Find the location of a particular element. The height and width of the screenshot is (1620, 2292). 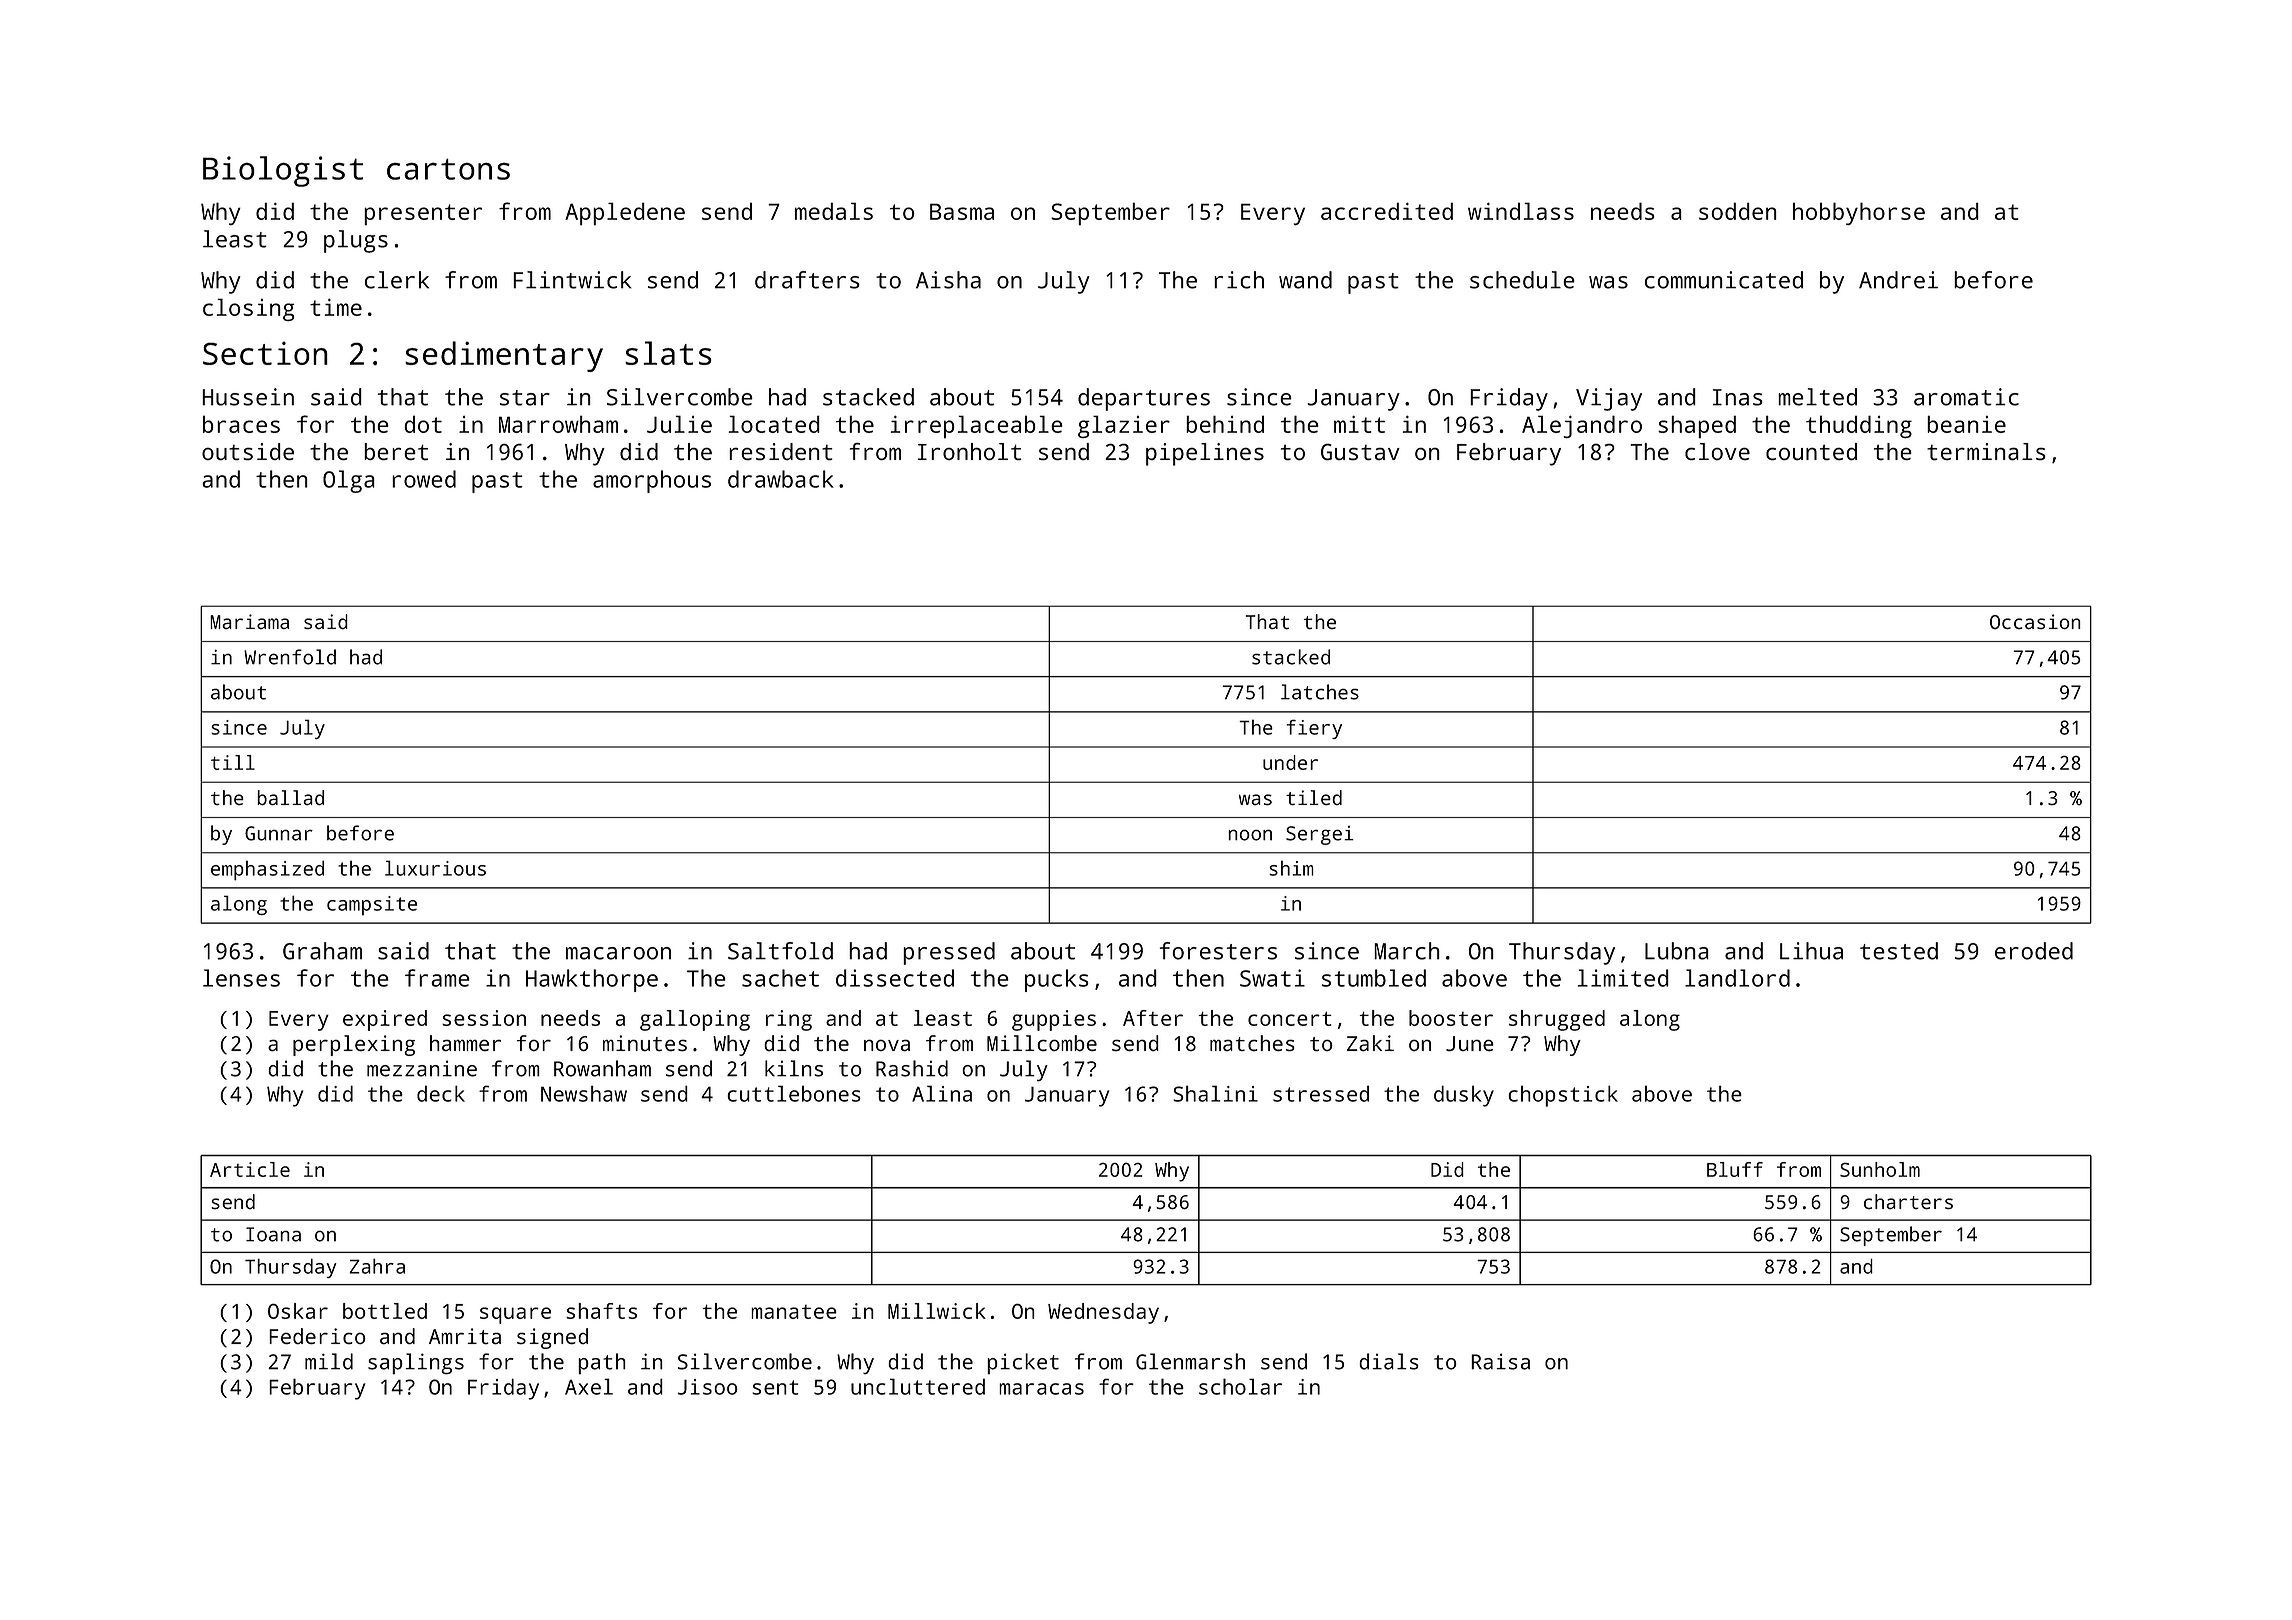

deck is located at coordinates (441, 1093).
